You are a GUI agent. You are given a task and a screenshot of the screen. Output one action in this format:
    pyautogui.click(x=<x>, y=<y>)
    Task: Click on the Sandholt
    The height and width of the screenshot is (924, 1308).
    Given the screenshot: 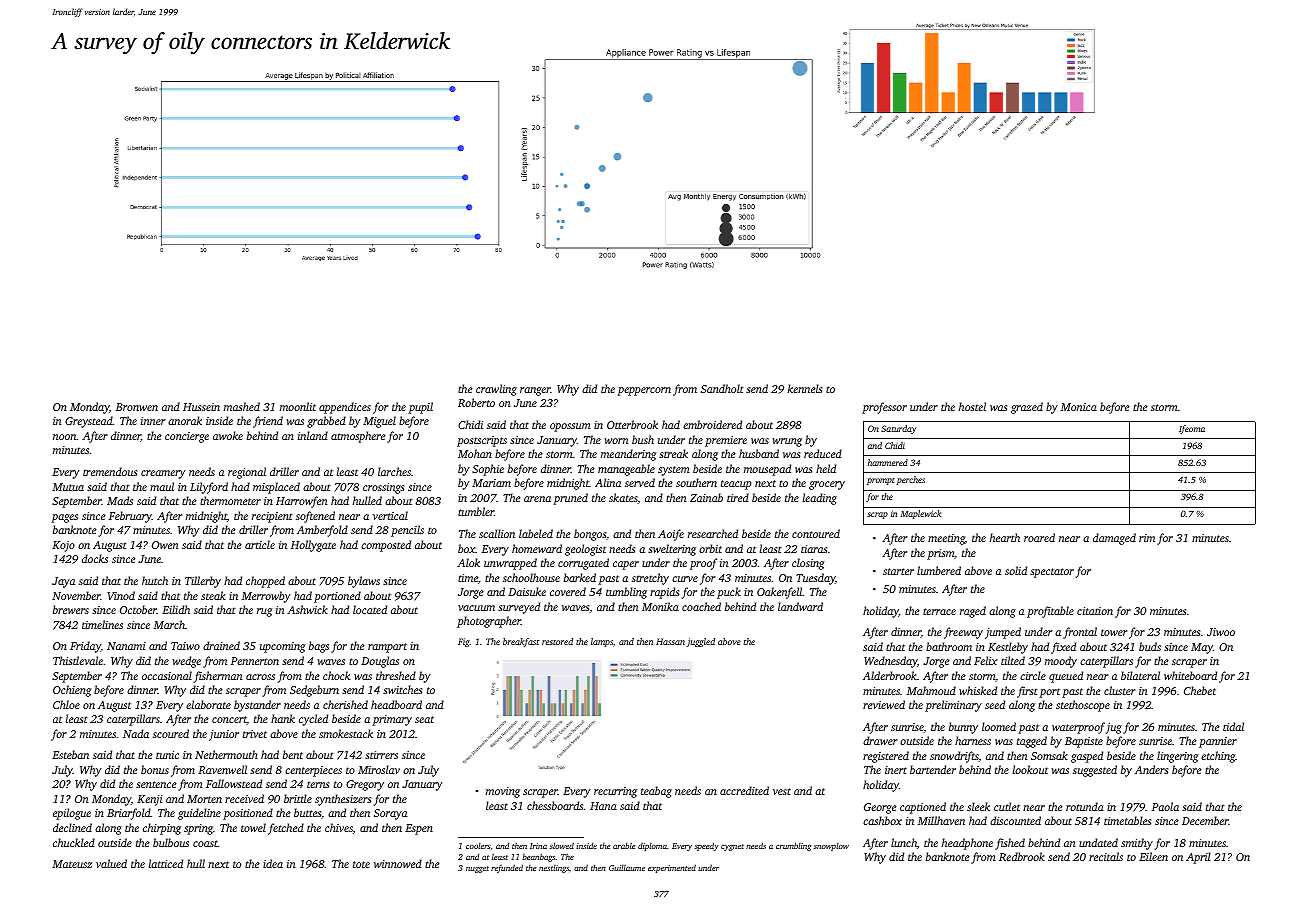 What is the action you would take?
    pyautogui.click(x=722, y=388)
